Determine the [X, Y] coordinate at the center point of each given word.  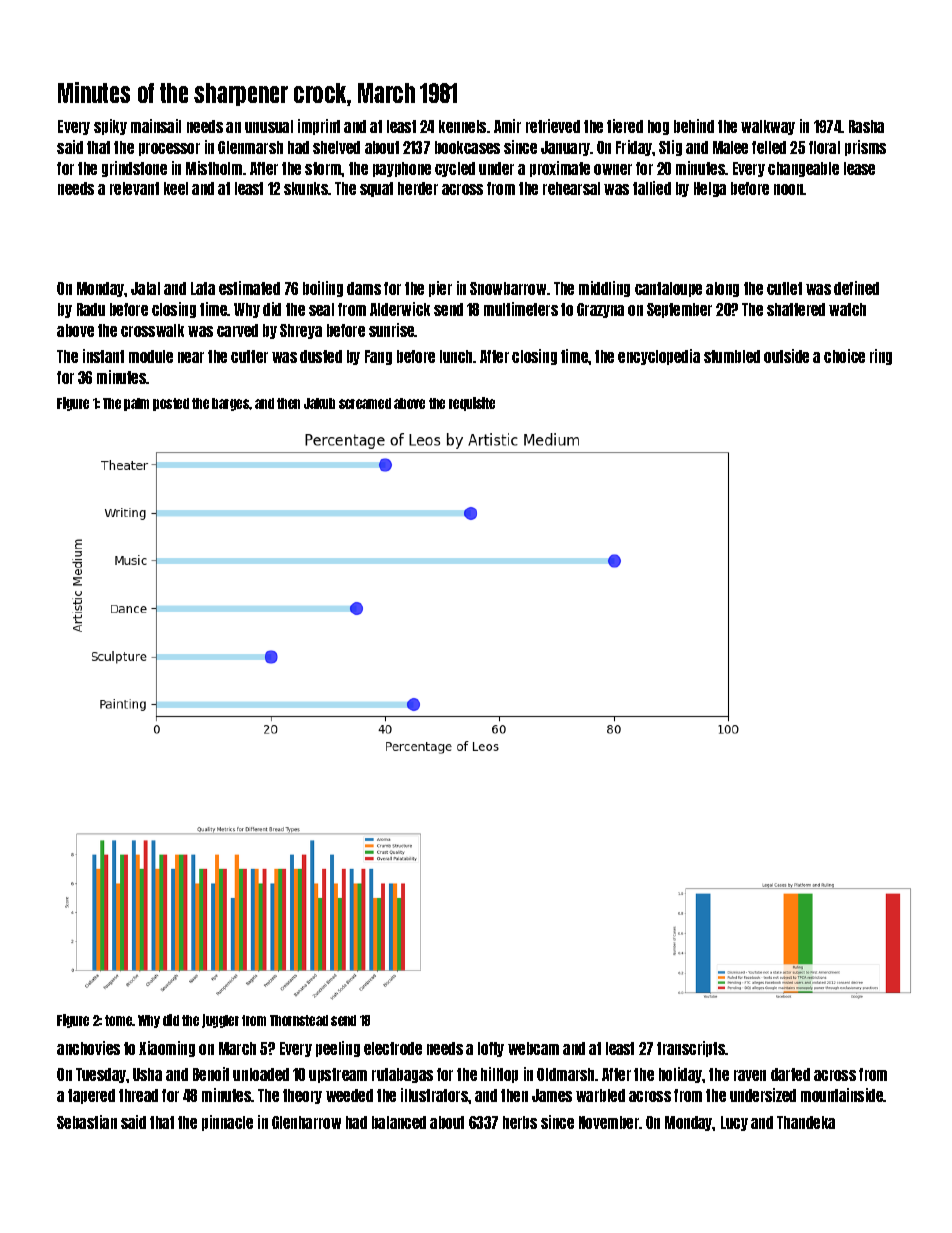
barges [230, 404]
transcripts [691, 1049]
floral [824, 147]
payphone [402, 169]
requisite [472, 404]
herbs [520, 1122]
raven [750, 1075]
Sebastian [87, 1122]
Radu [91, 309]
